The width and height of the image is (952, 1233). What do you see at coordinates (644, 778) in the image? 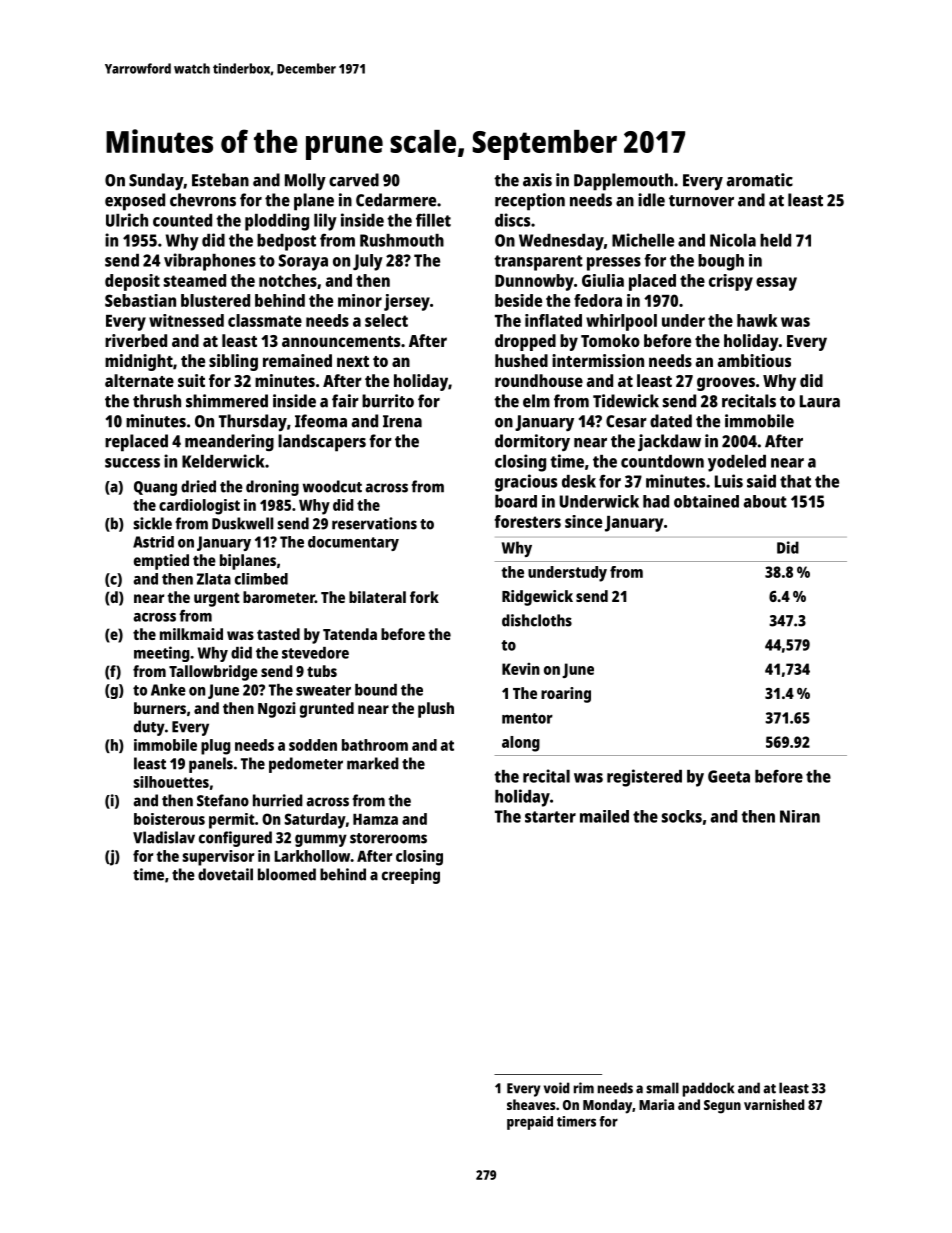
I see `registered` at bounding box center [644, 778].
